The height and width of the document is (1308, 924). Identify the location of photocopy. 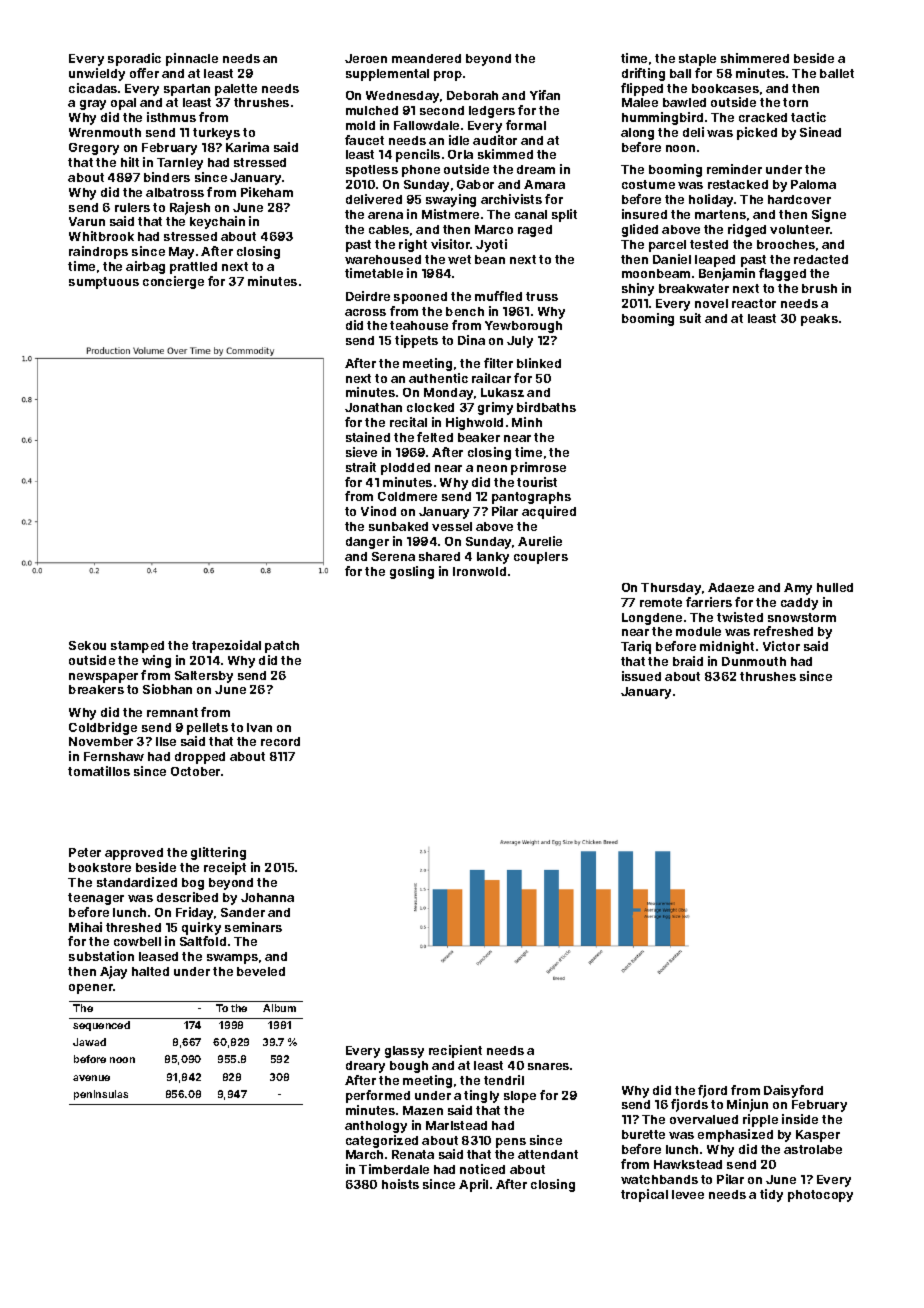
(820, 1196).
